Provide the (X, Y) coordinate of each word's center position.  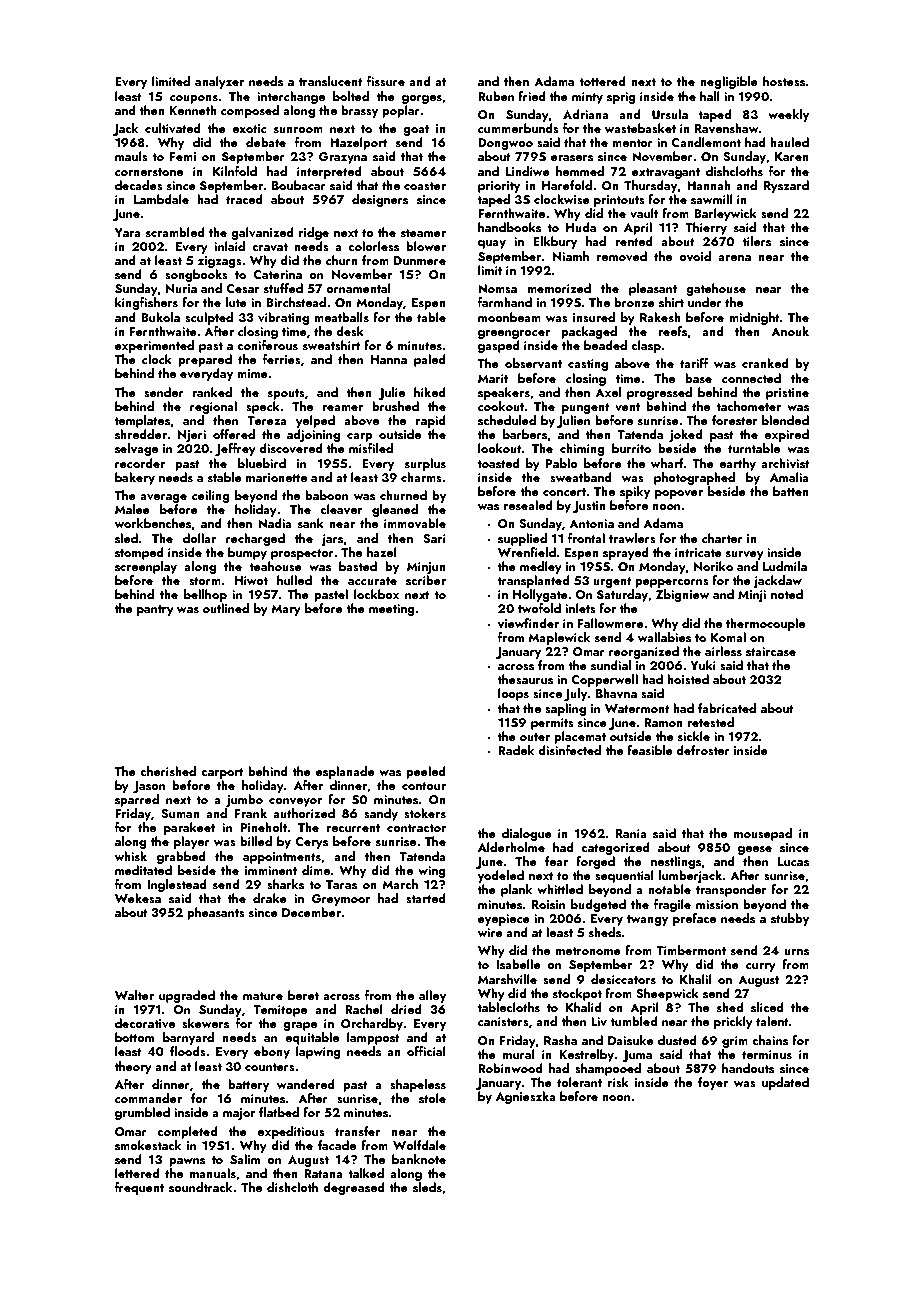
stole (432, 1098)
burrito (631, 448)
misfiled (371, 448)
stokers (425, 813)
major (239, 1114)
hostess (784, 81)
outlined (226, 608)
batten (791, 491)
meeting (392, 610)
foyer (713, 1083)
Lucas (793, 861)
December (311, 912)
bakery (135, 478)
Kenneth (193, 110)
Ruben (496, 96)
